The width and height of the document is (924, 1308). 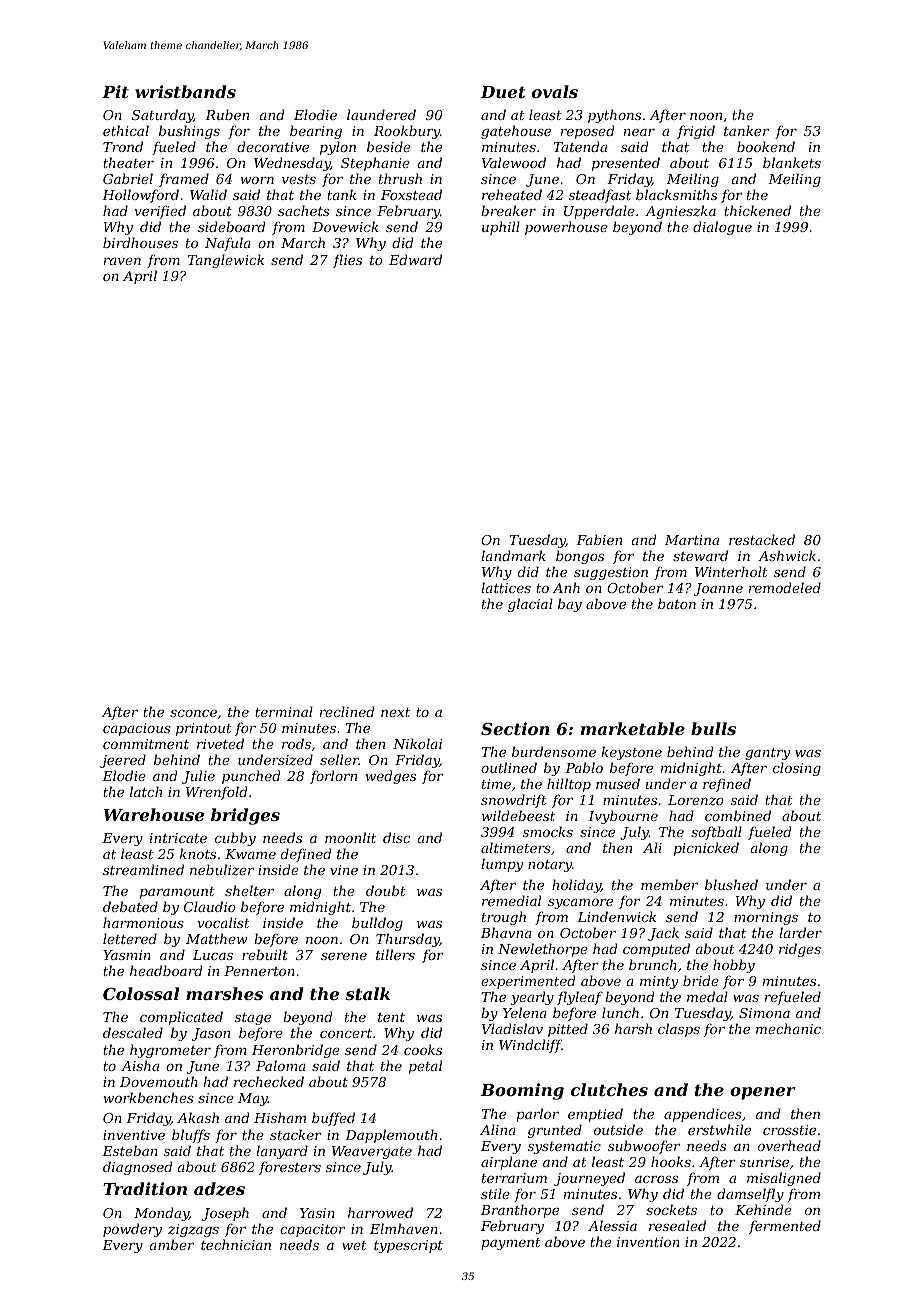 What do you see at coordinates (506, 587) in the document?
I see `lattices` at bounding box center [506, 587].
